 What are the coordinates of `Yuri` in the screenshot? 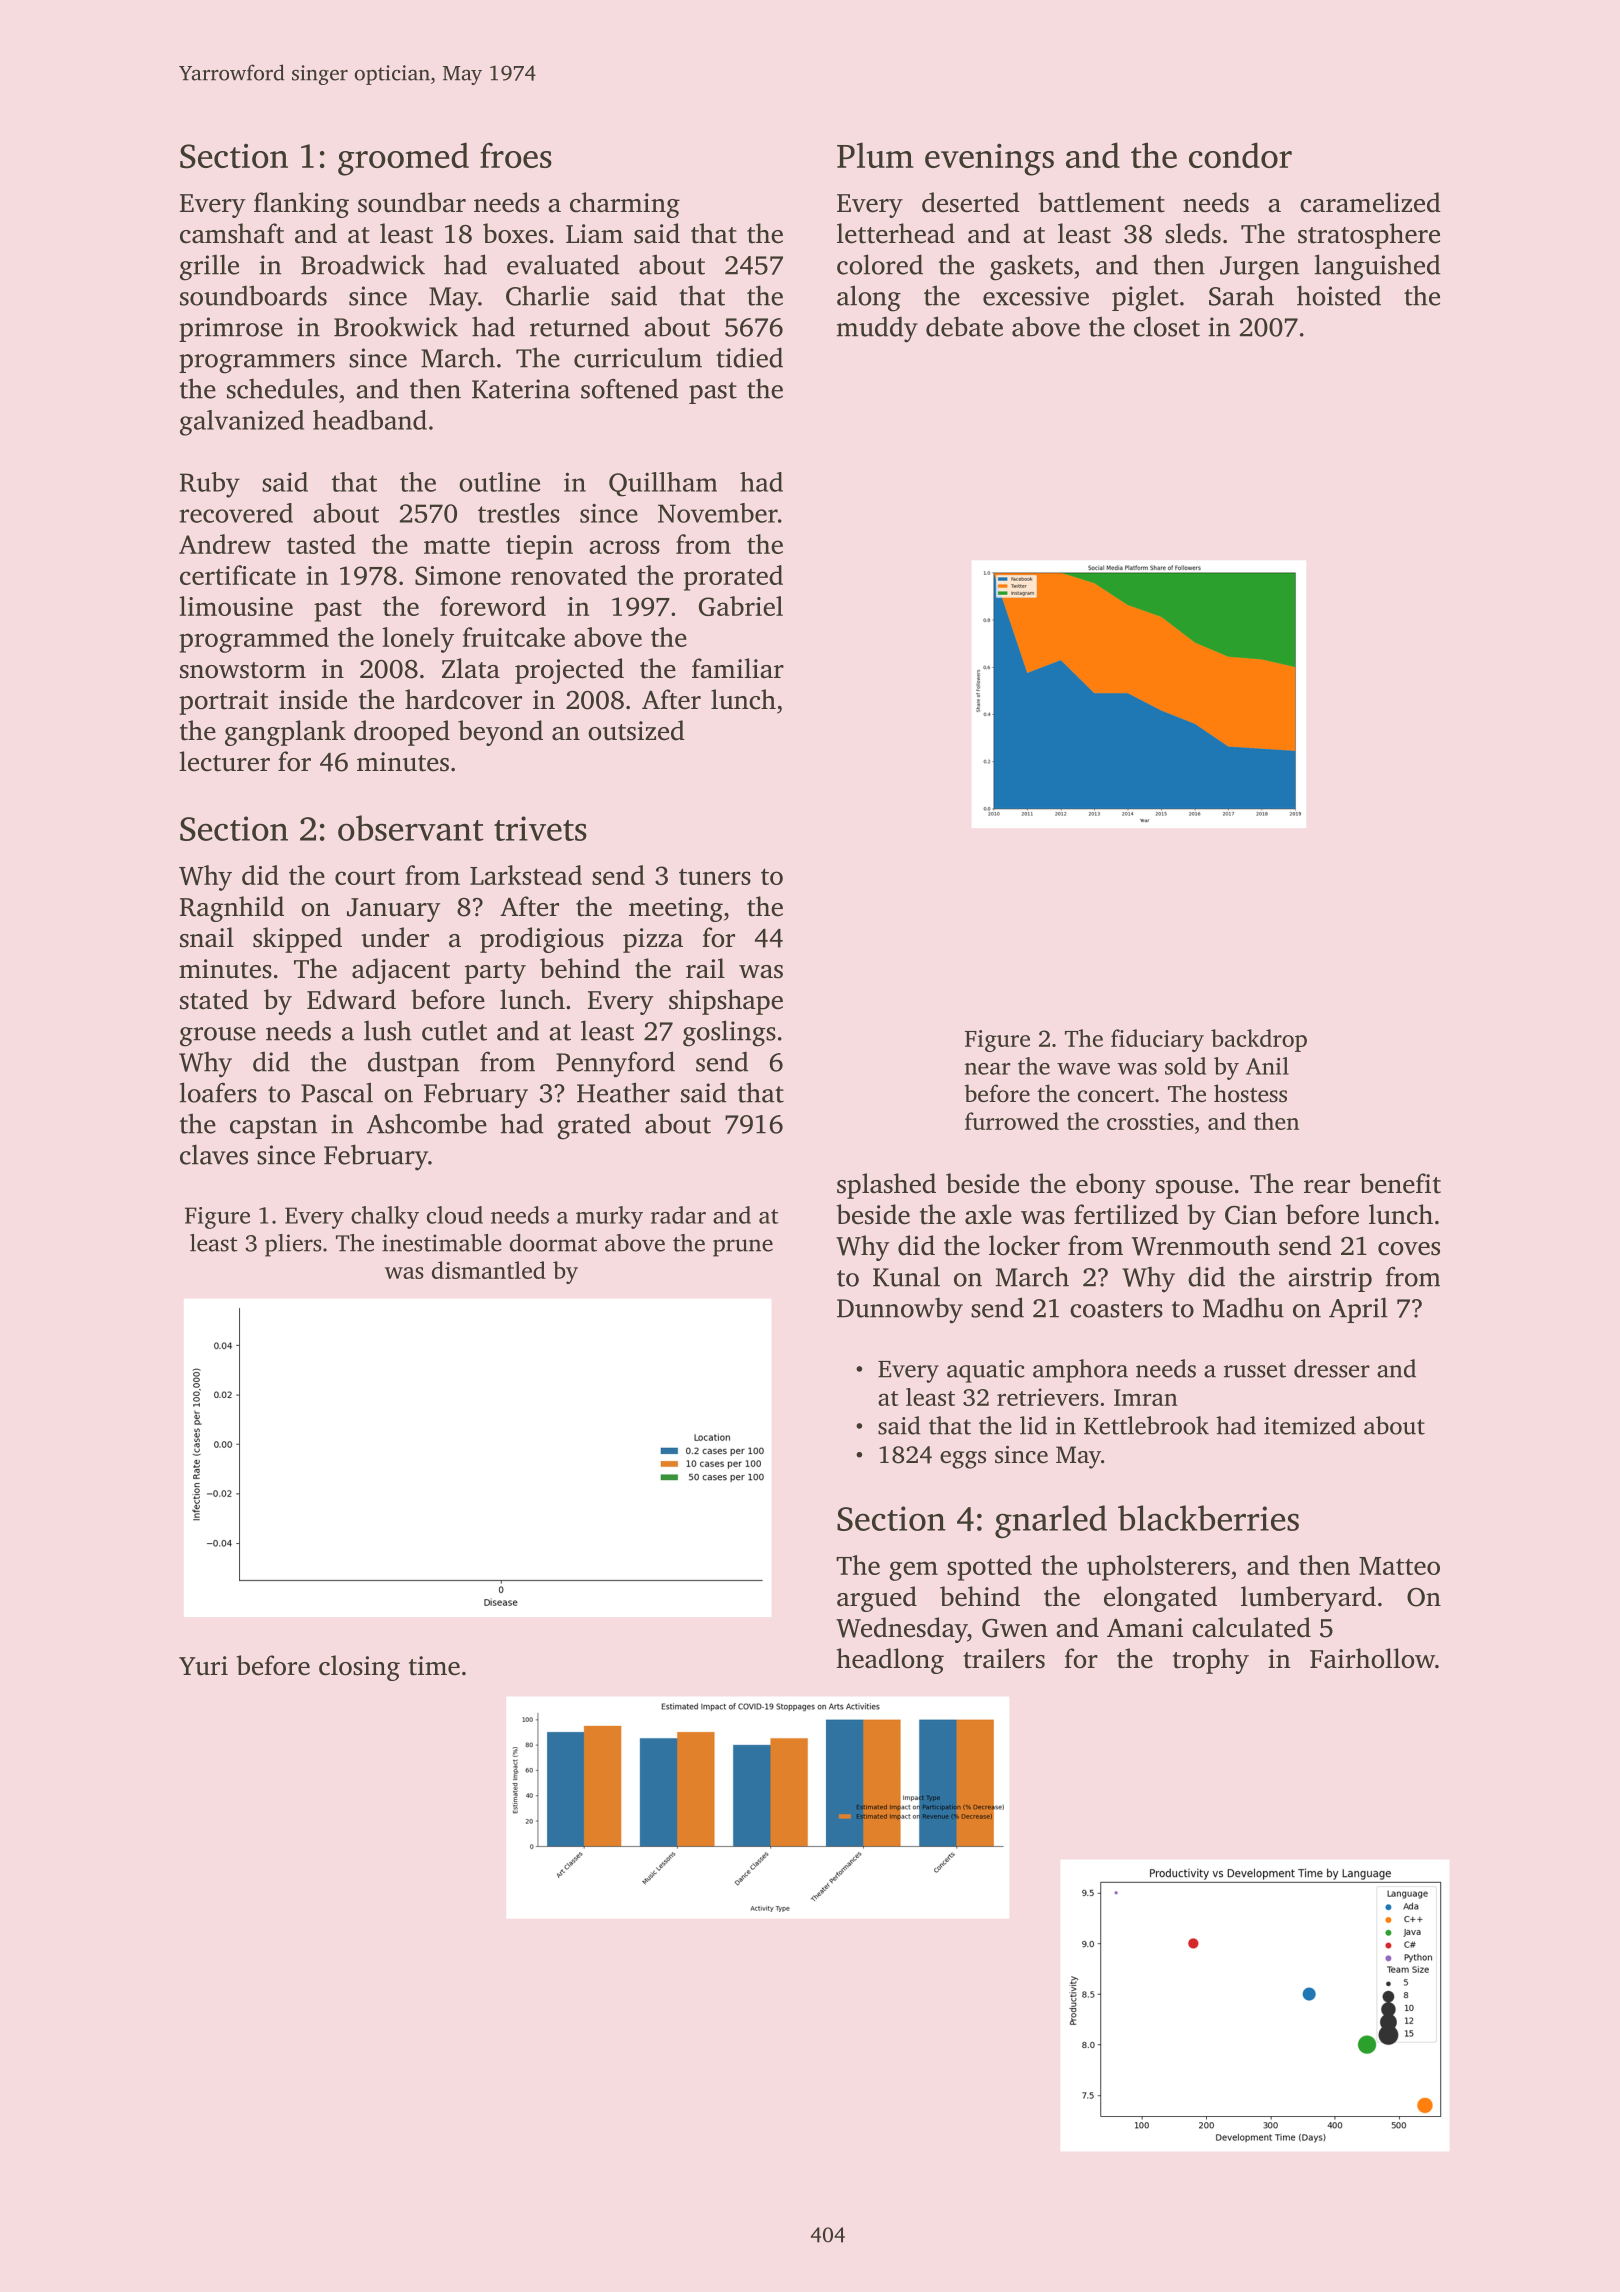 It's located at (203, 1666).
